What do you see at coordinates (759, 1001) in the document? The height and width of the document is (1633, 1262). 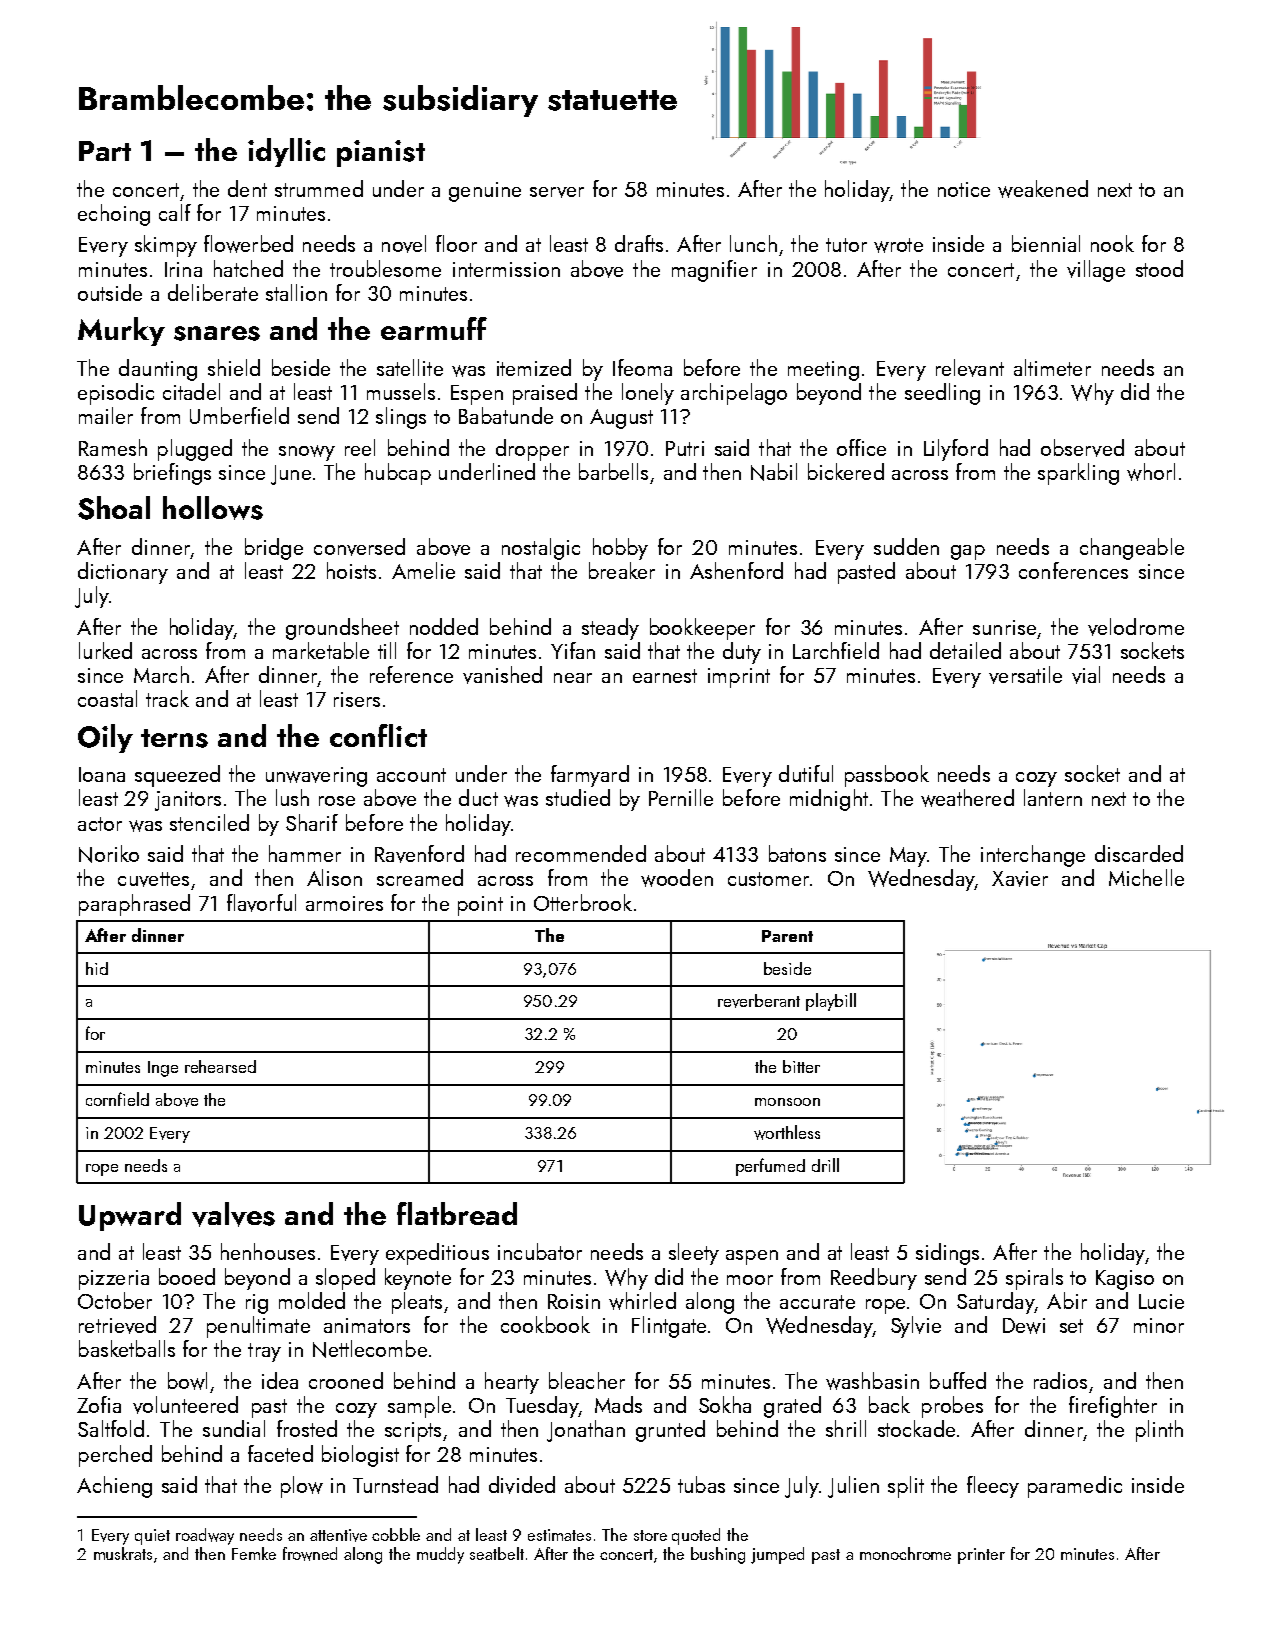 I see `reverberant` at bounding box center [759, 1001].
